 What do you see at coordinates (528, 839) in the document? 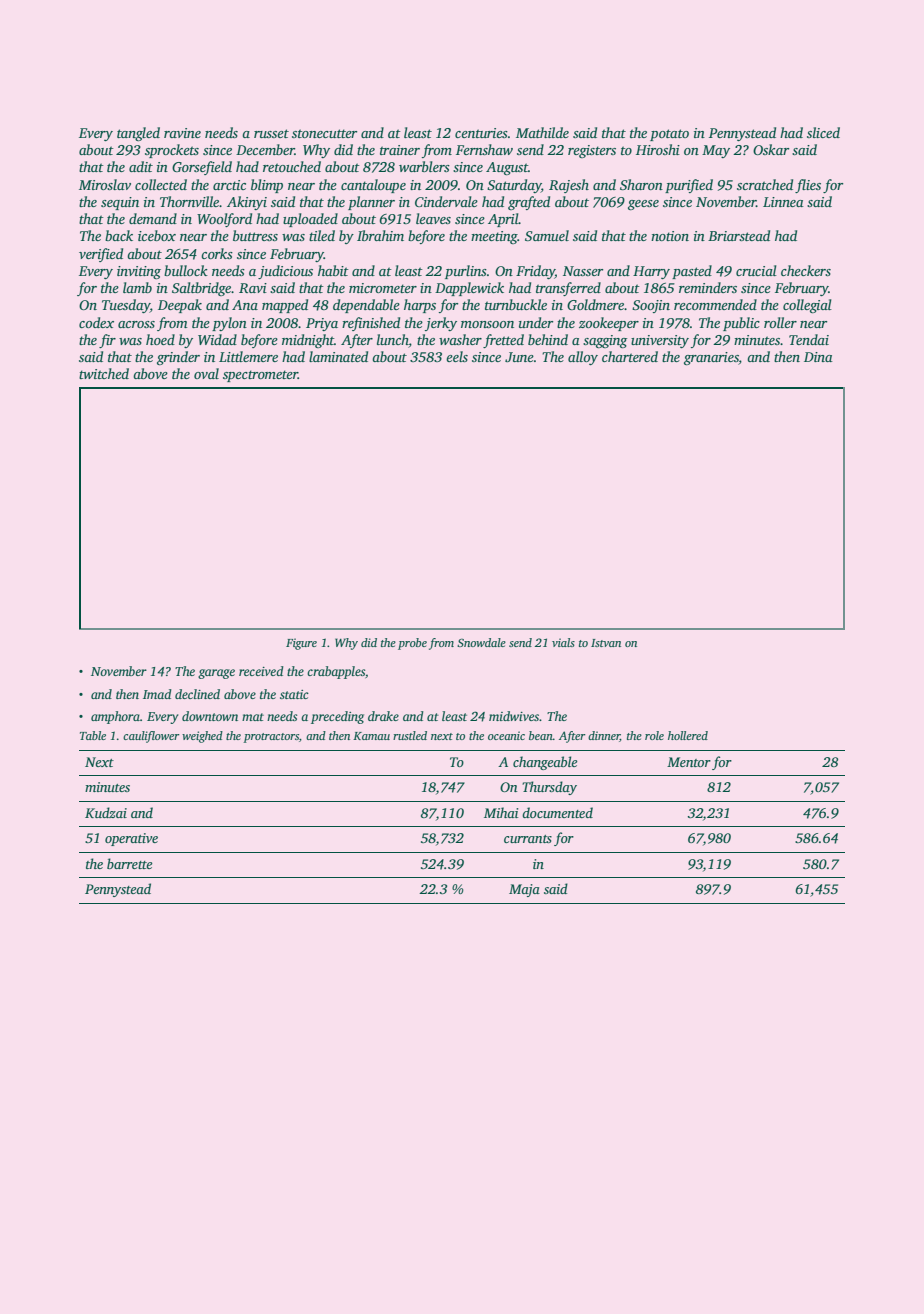
I see `currants` at bounding box center [528, 839].
